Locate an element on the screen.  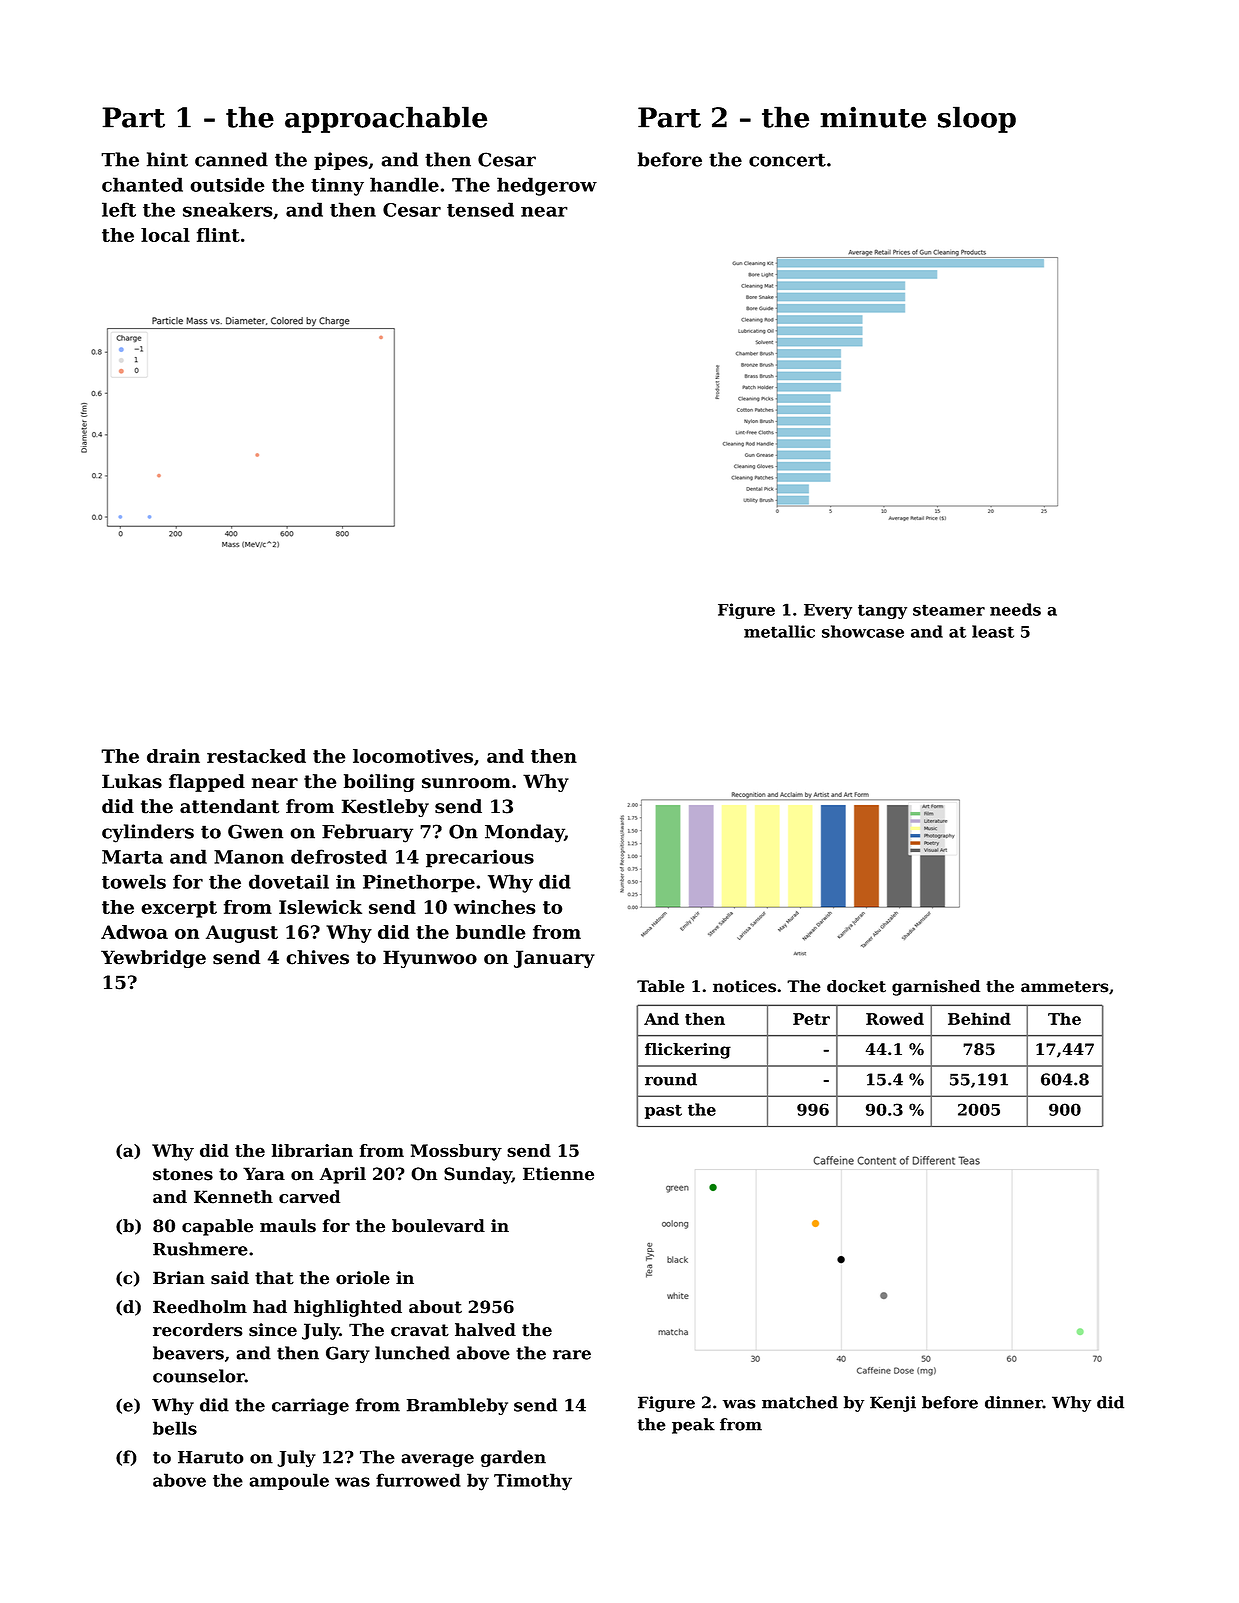
ammeters is located at coordinates (1065, 987).
